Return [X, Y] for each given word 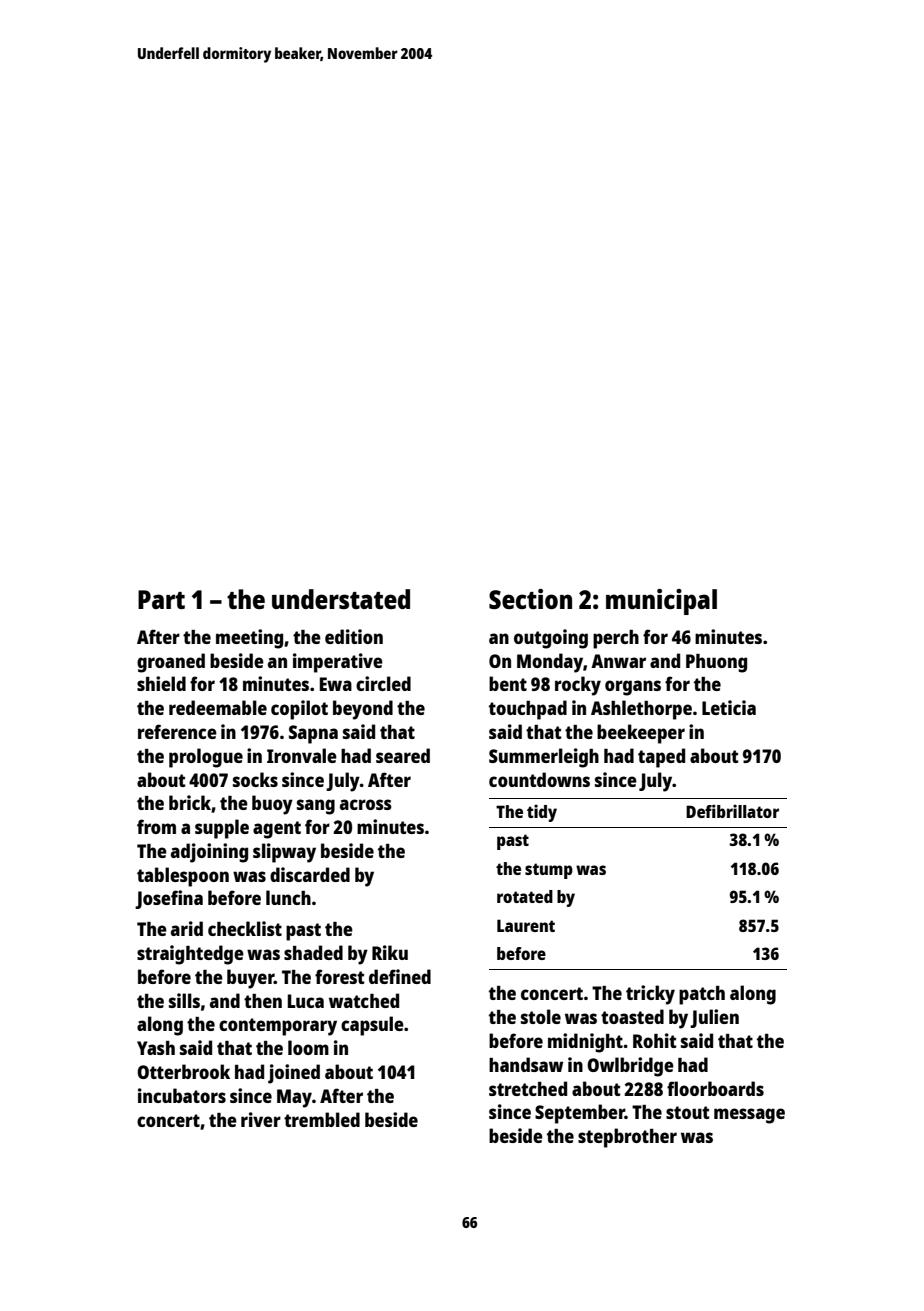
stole [541, 1016]
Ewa [336, 684]
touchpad [528, 710]
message [749, 1116]
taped [661, 758]
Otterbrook [183, 1071]
